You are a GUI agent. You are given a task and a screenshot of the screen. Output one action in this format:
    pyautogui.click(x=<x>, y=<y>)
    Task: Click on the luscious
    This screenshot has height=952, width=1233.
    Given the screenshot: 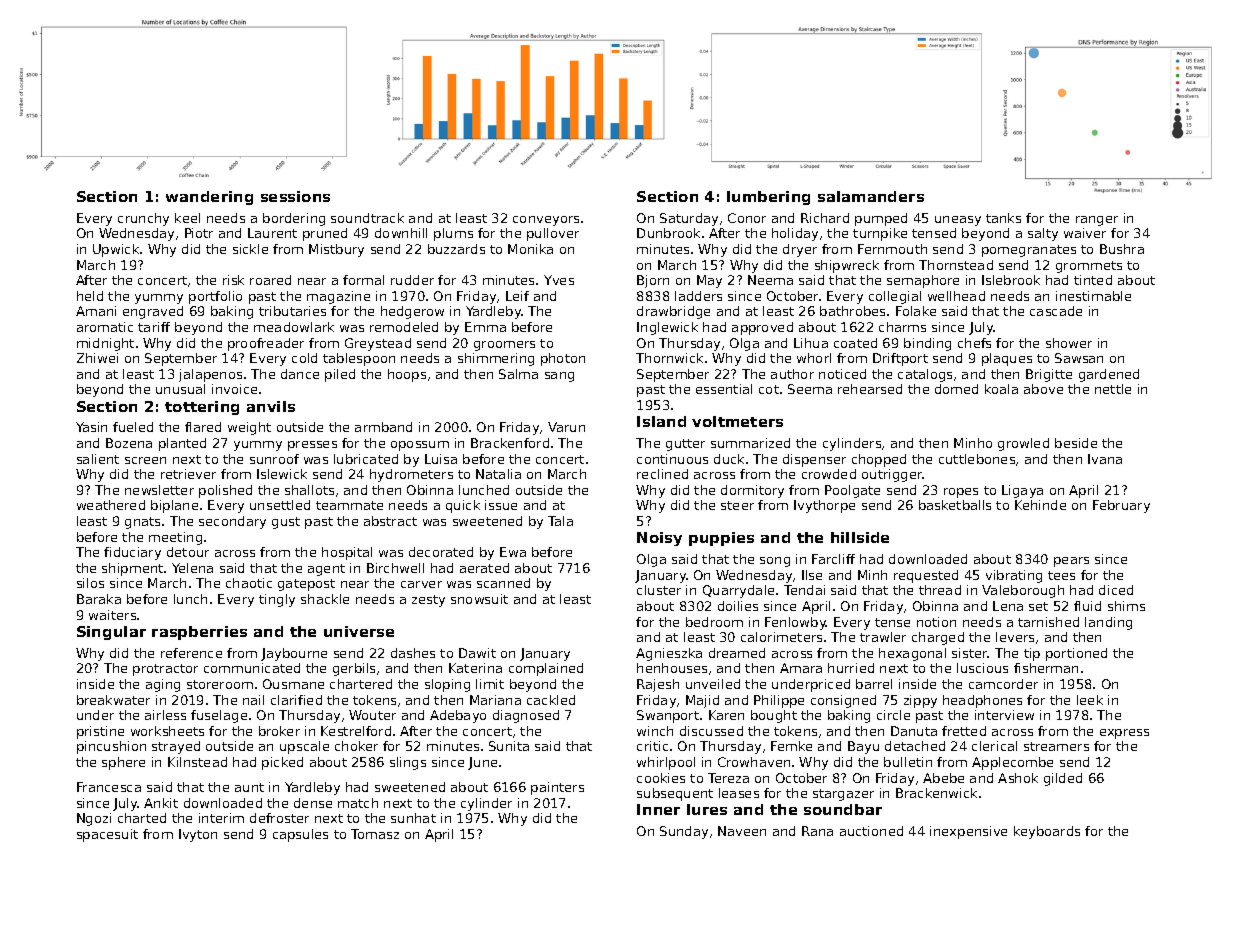 What is the action you would take?
    pyautogui.click(x=982, y=668)
